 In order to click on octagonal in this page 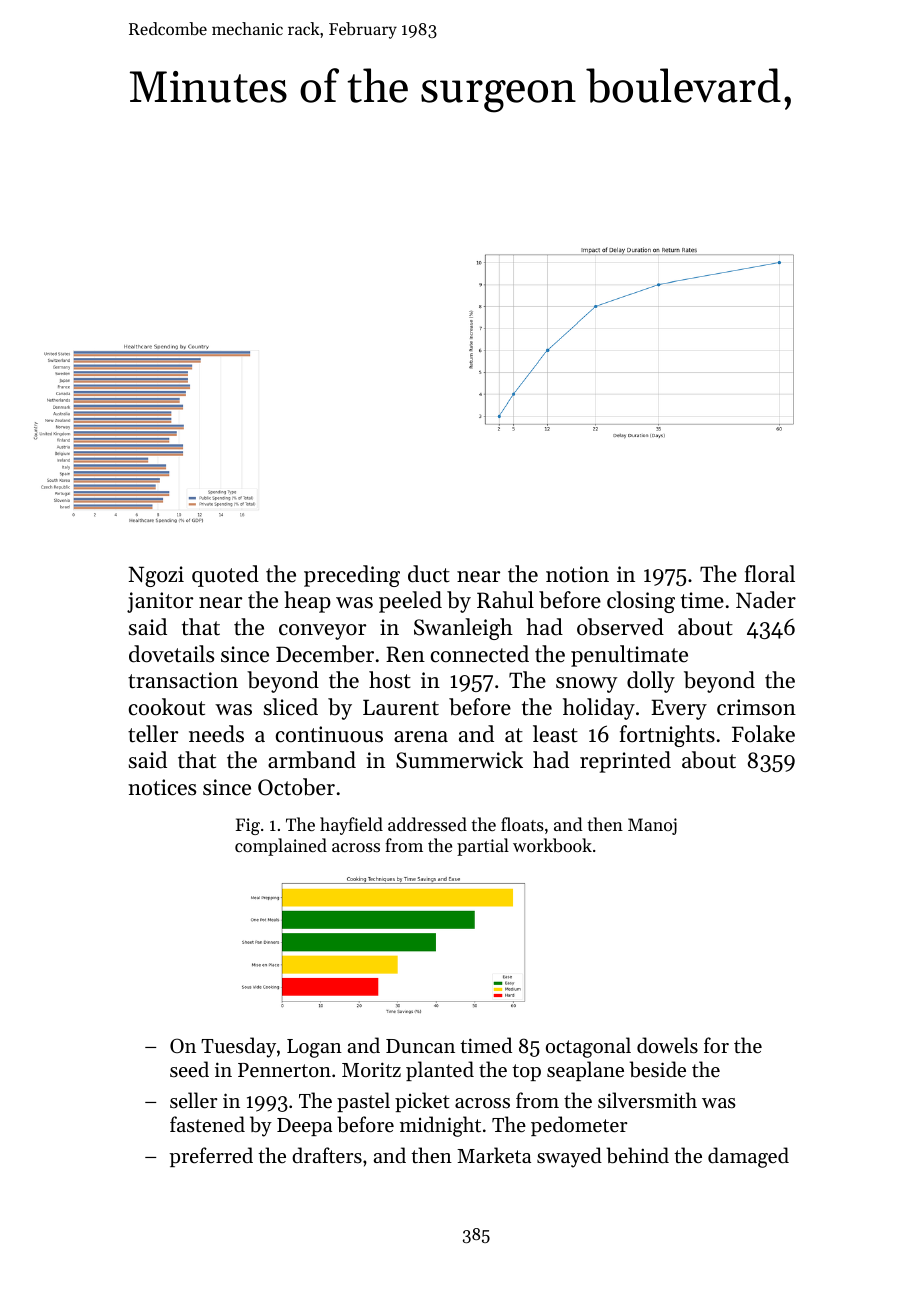, I will do `click(588, 1047)`.
